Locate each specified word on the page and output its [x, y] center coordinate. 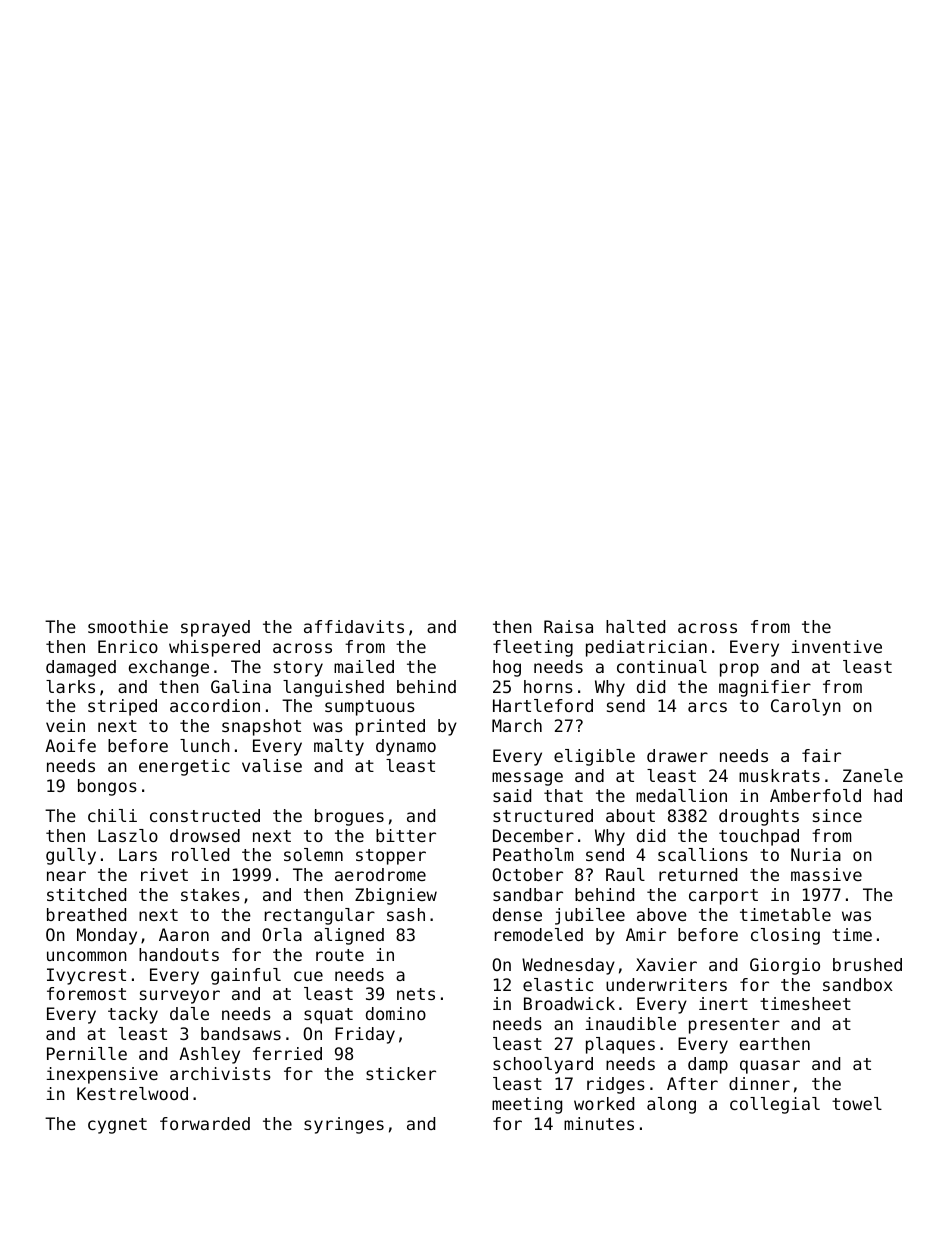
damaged [81, 668]
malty [339, 747]
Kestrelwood [132, 1093]
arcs [707, 707]
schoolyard [543, 1065]
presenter [734, 1026]
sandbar [528, 894]
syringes [344, 1125]
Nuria [816, 854]
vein [65, 725]
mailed [364, 666]
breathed [86, 914]
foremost [86, 993]
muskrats [779, 775]
